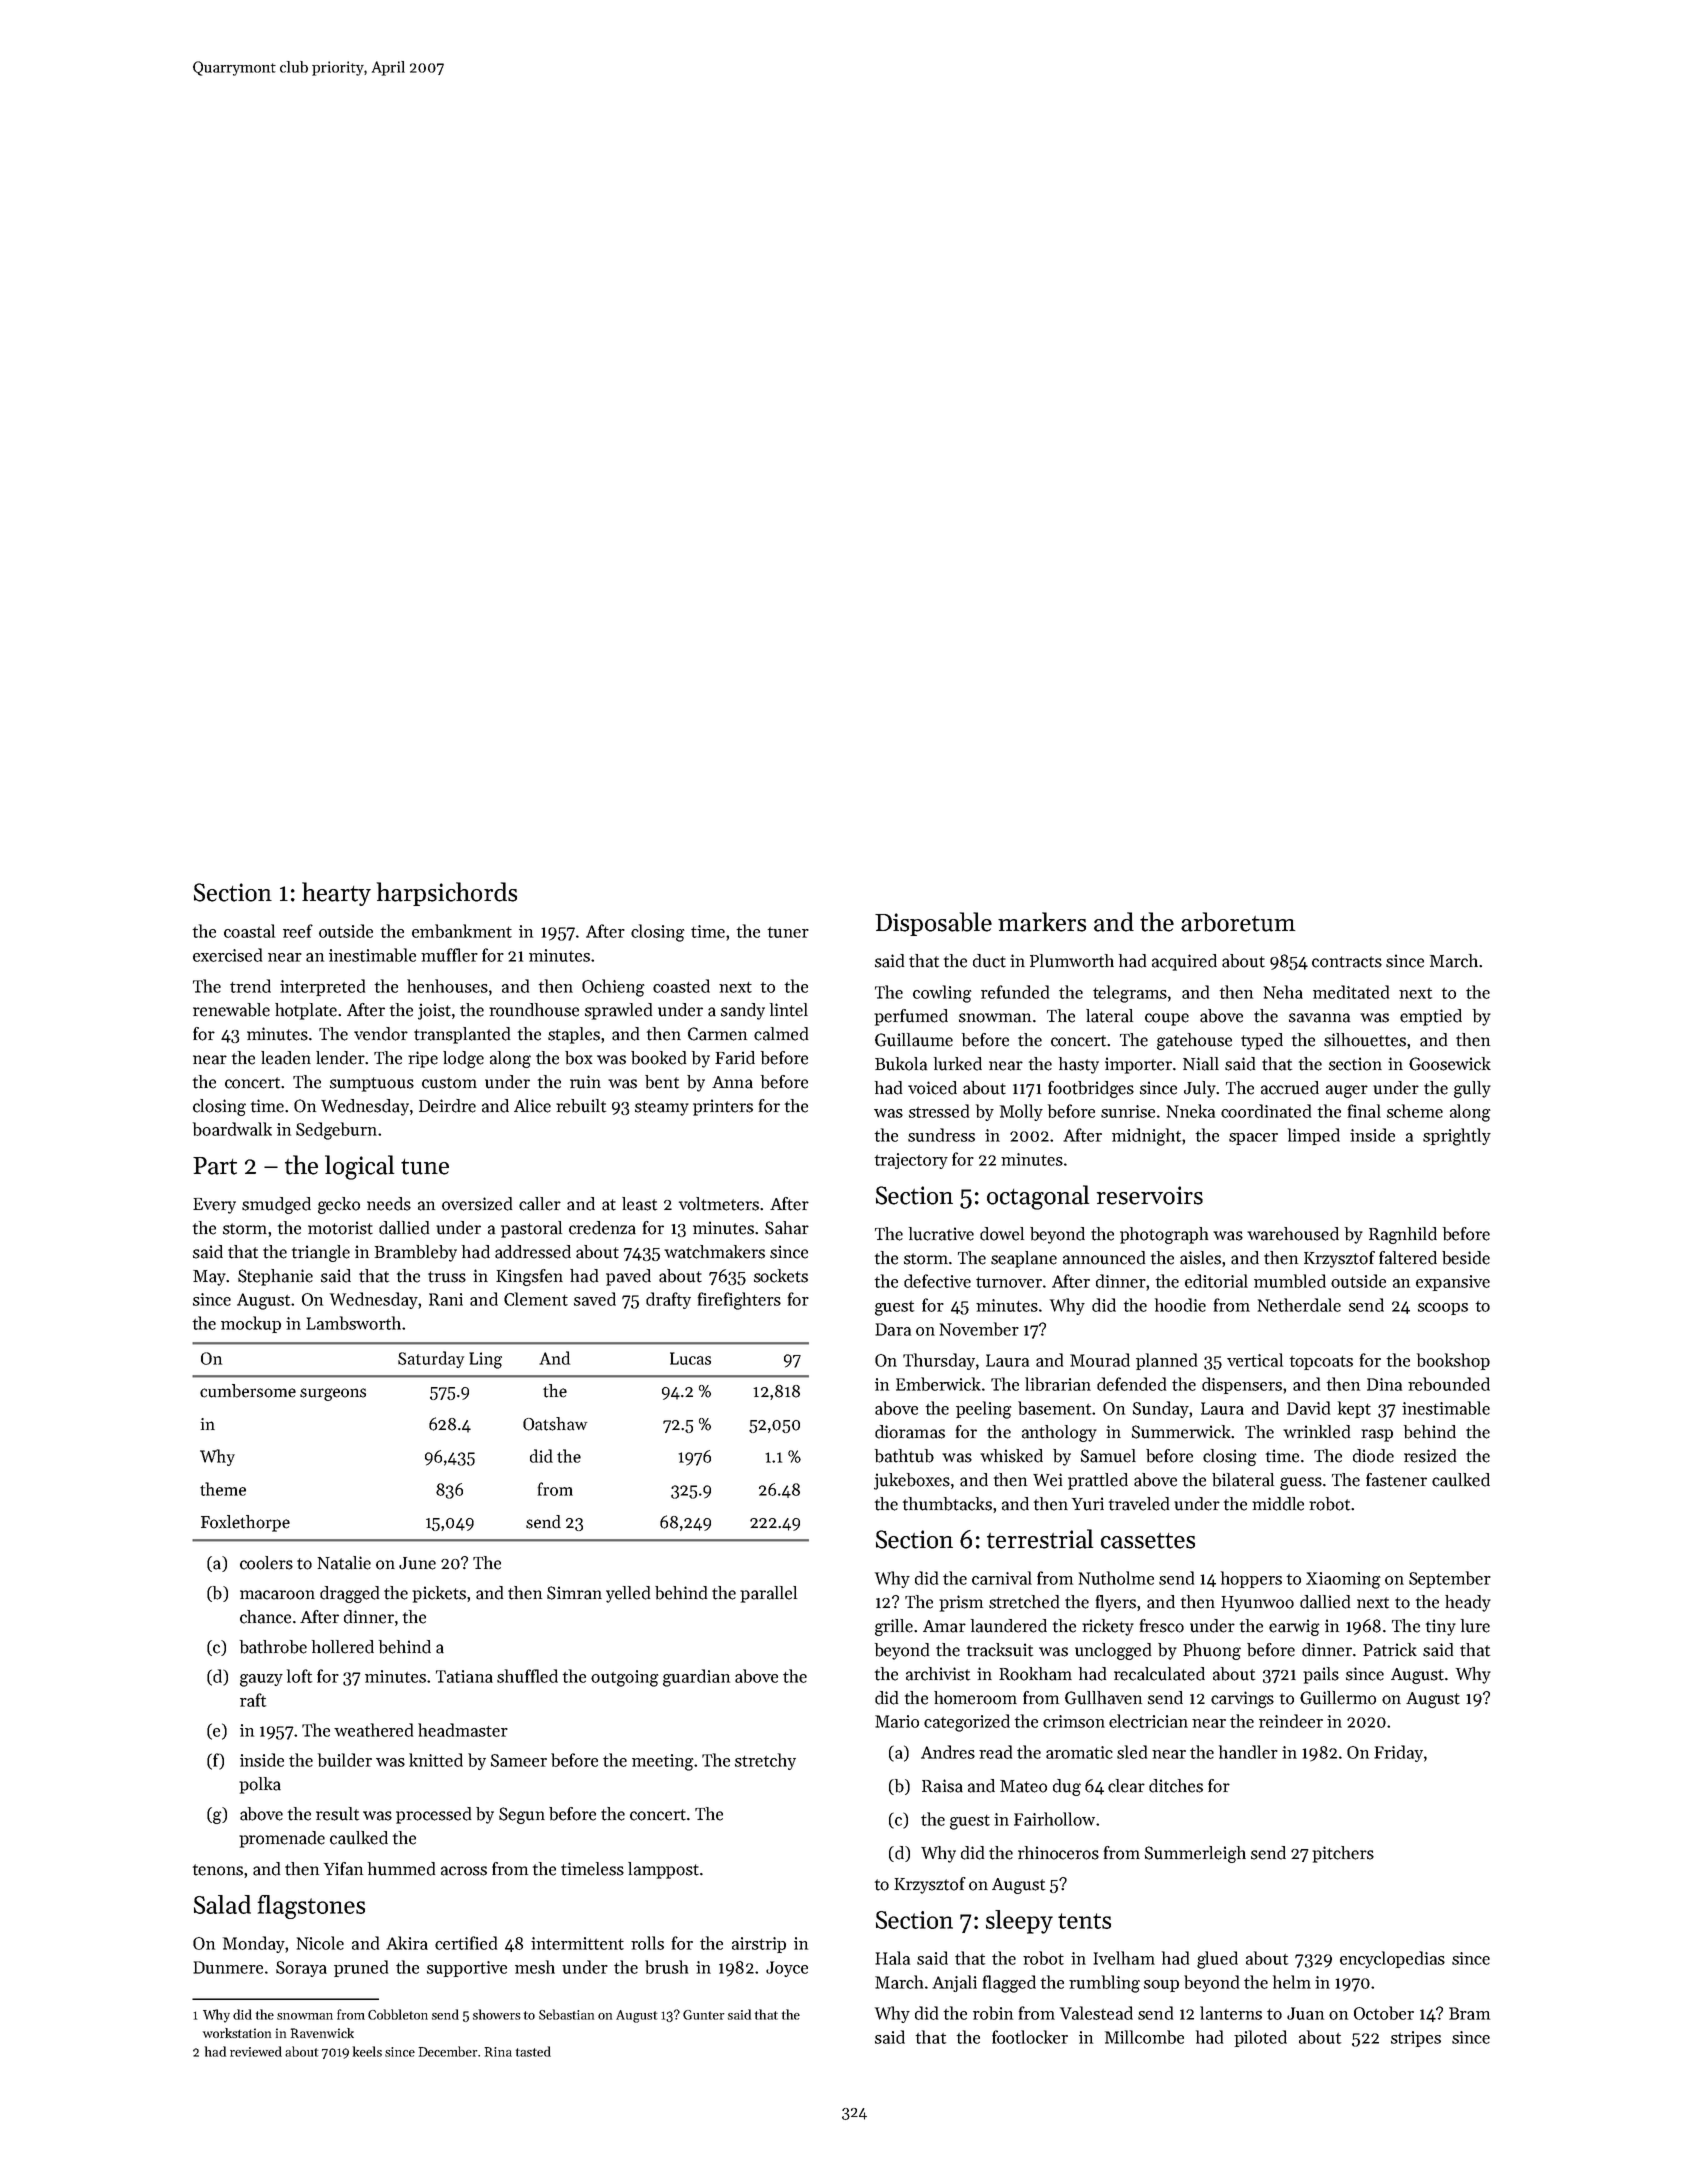 This screenshot has height=2178, width=1683. I want to click on reef, so click(298, 931).
